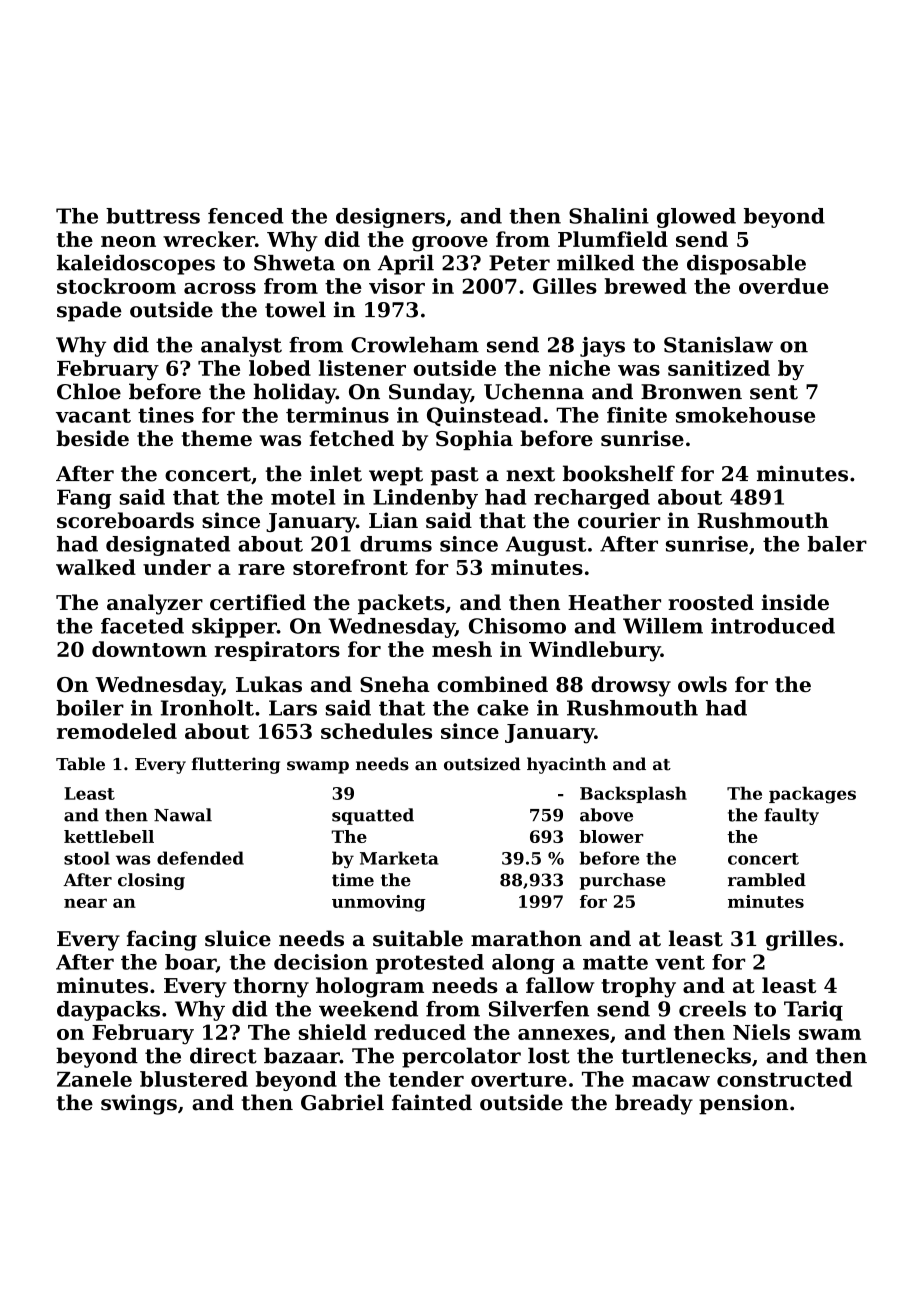 The height and width of the screenshot is (1311, 924). I want to click on wrecker, so click(209, 239).
